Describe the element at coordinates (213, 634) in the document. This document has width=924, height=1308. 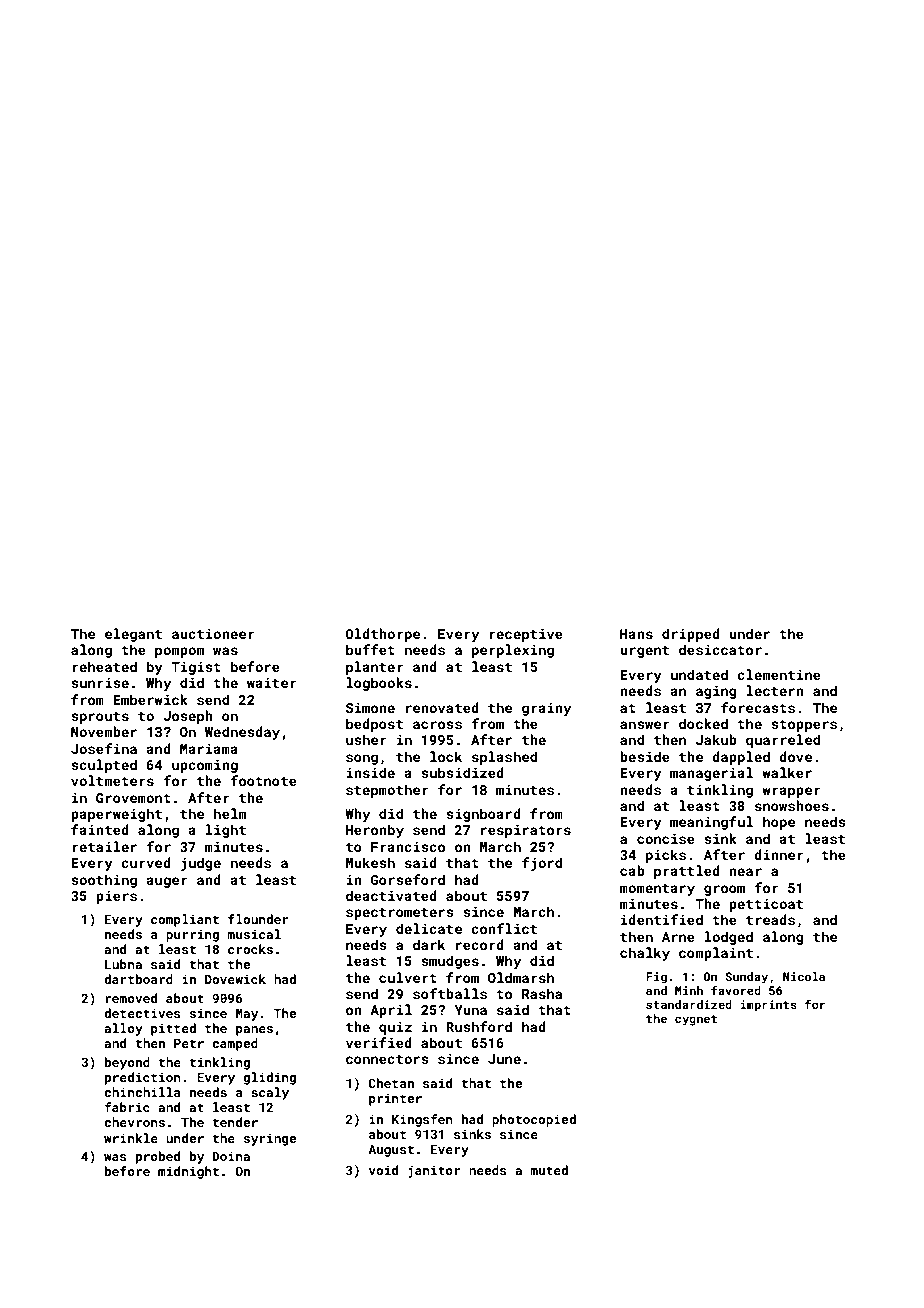
I see `auctioneer` at that location.
